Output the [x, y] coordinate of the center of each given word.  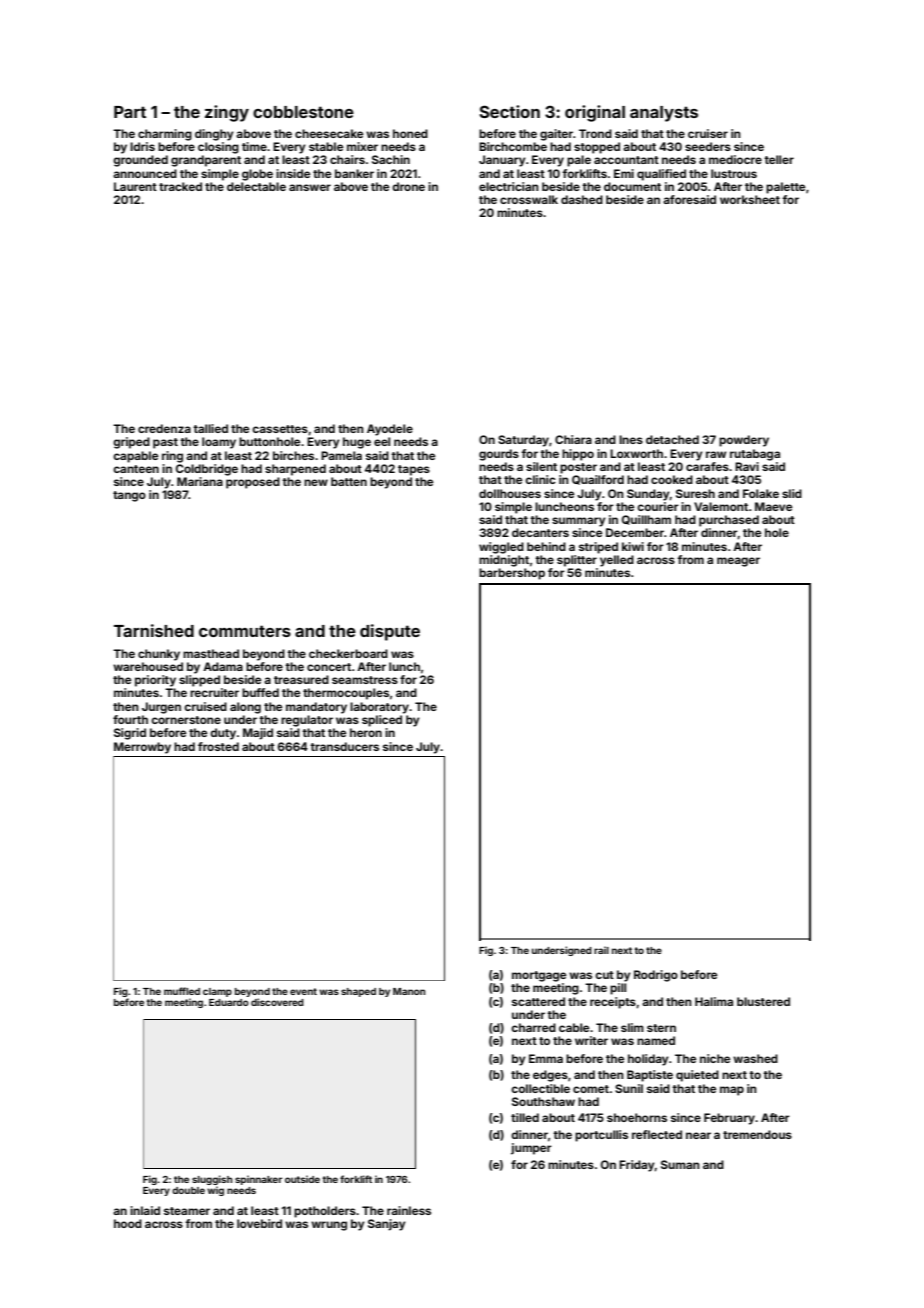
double [188, 1190]
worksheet [750, 199]
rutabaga [755, 455]
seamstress [365, 680]
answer [310, 187]
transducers [344, 746]
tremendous [757, 1134]
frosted [218, 746]
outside [302, 1179]
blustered [763, 1001]
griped [131, 443]
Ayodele [390, 430]
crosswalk [529, 199]
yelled [617, 561]
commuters [245, 631]
